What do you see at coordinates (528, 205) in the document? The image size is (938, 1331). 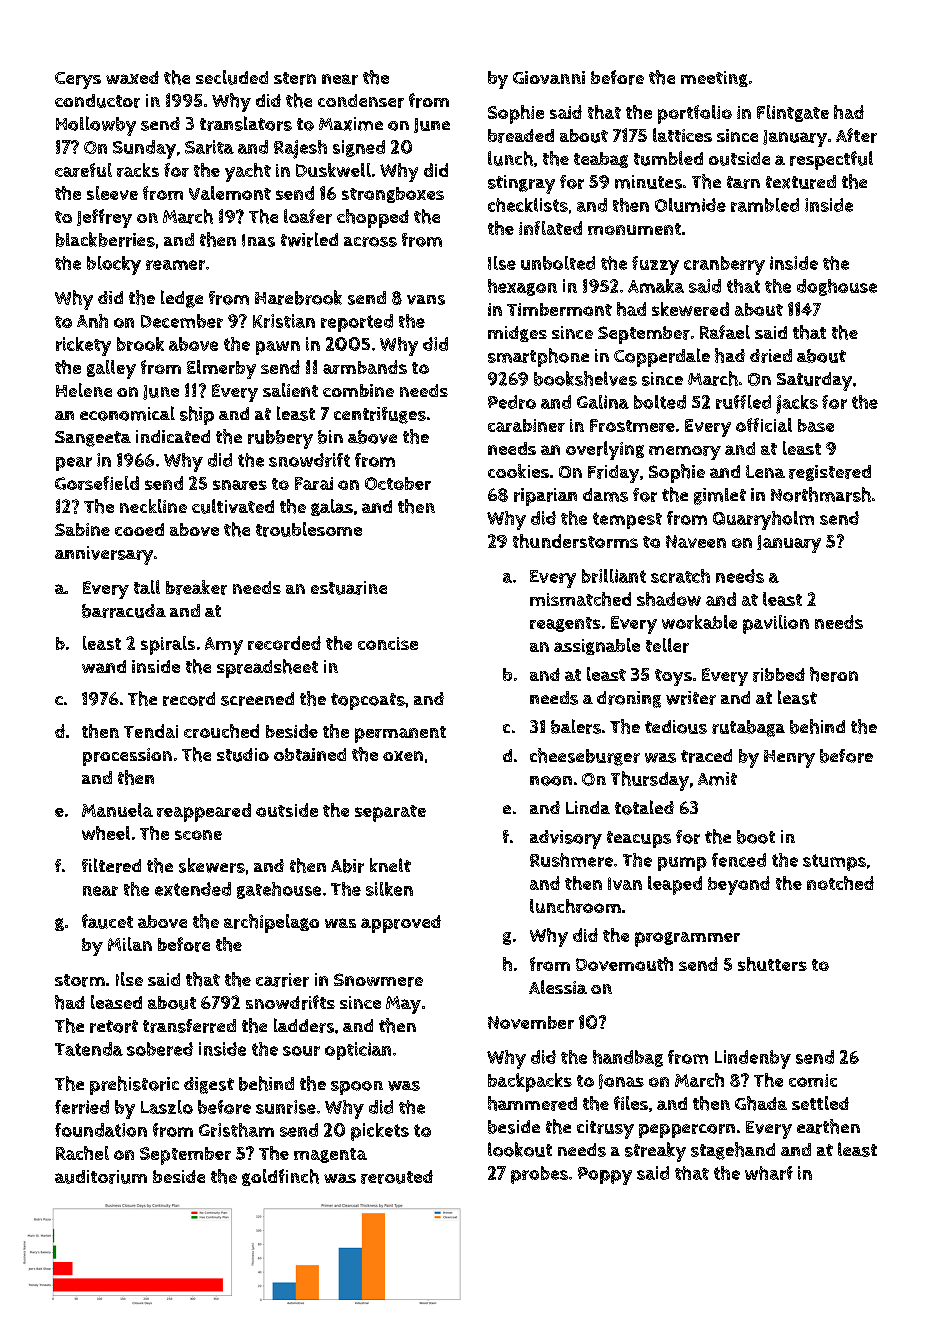 I see `checklists` at bounding box center [528, 205].
